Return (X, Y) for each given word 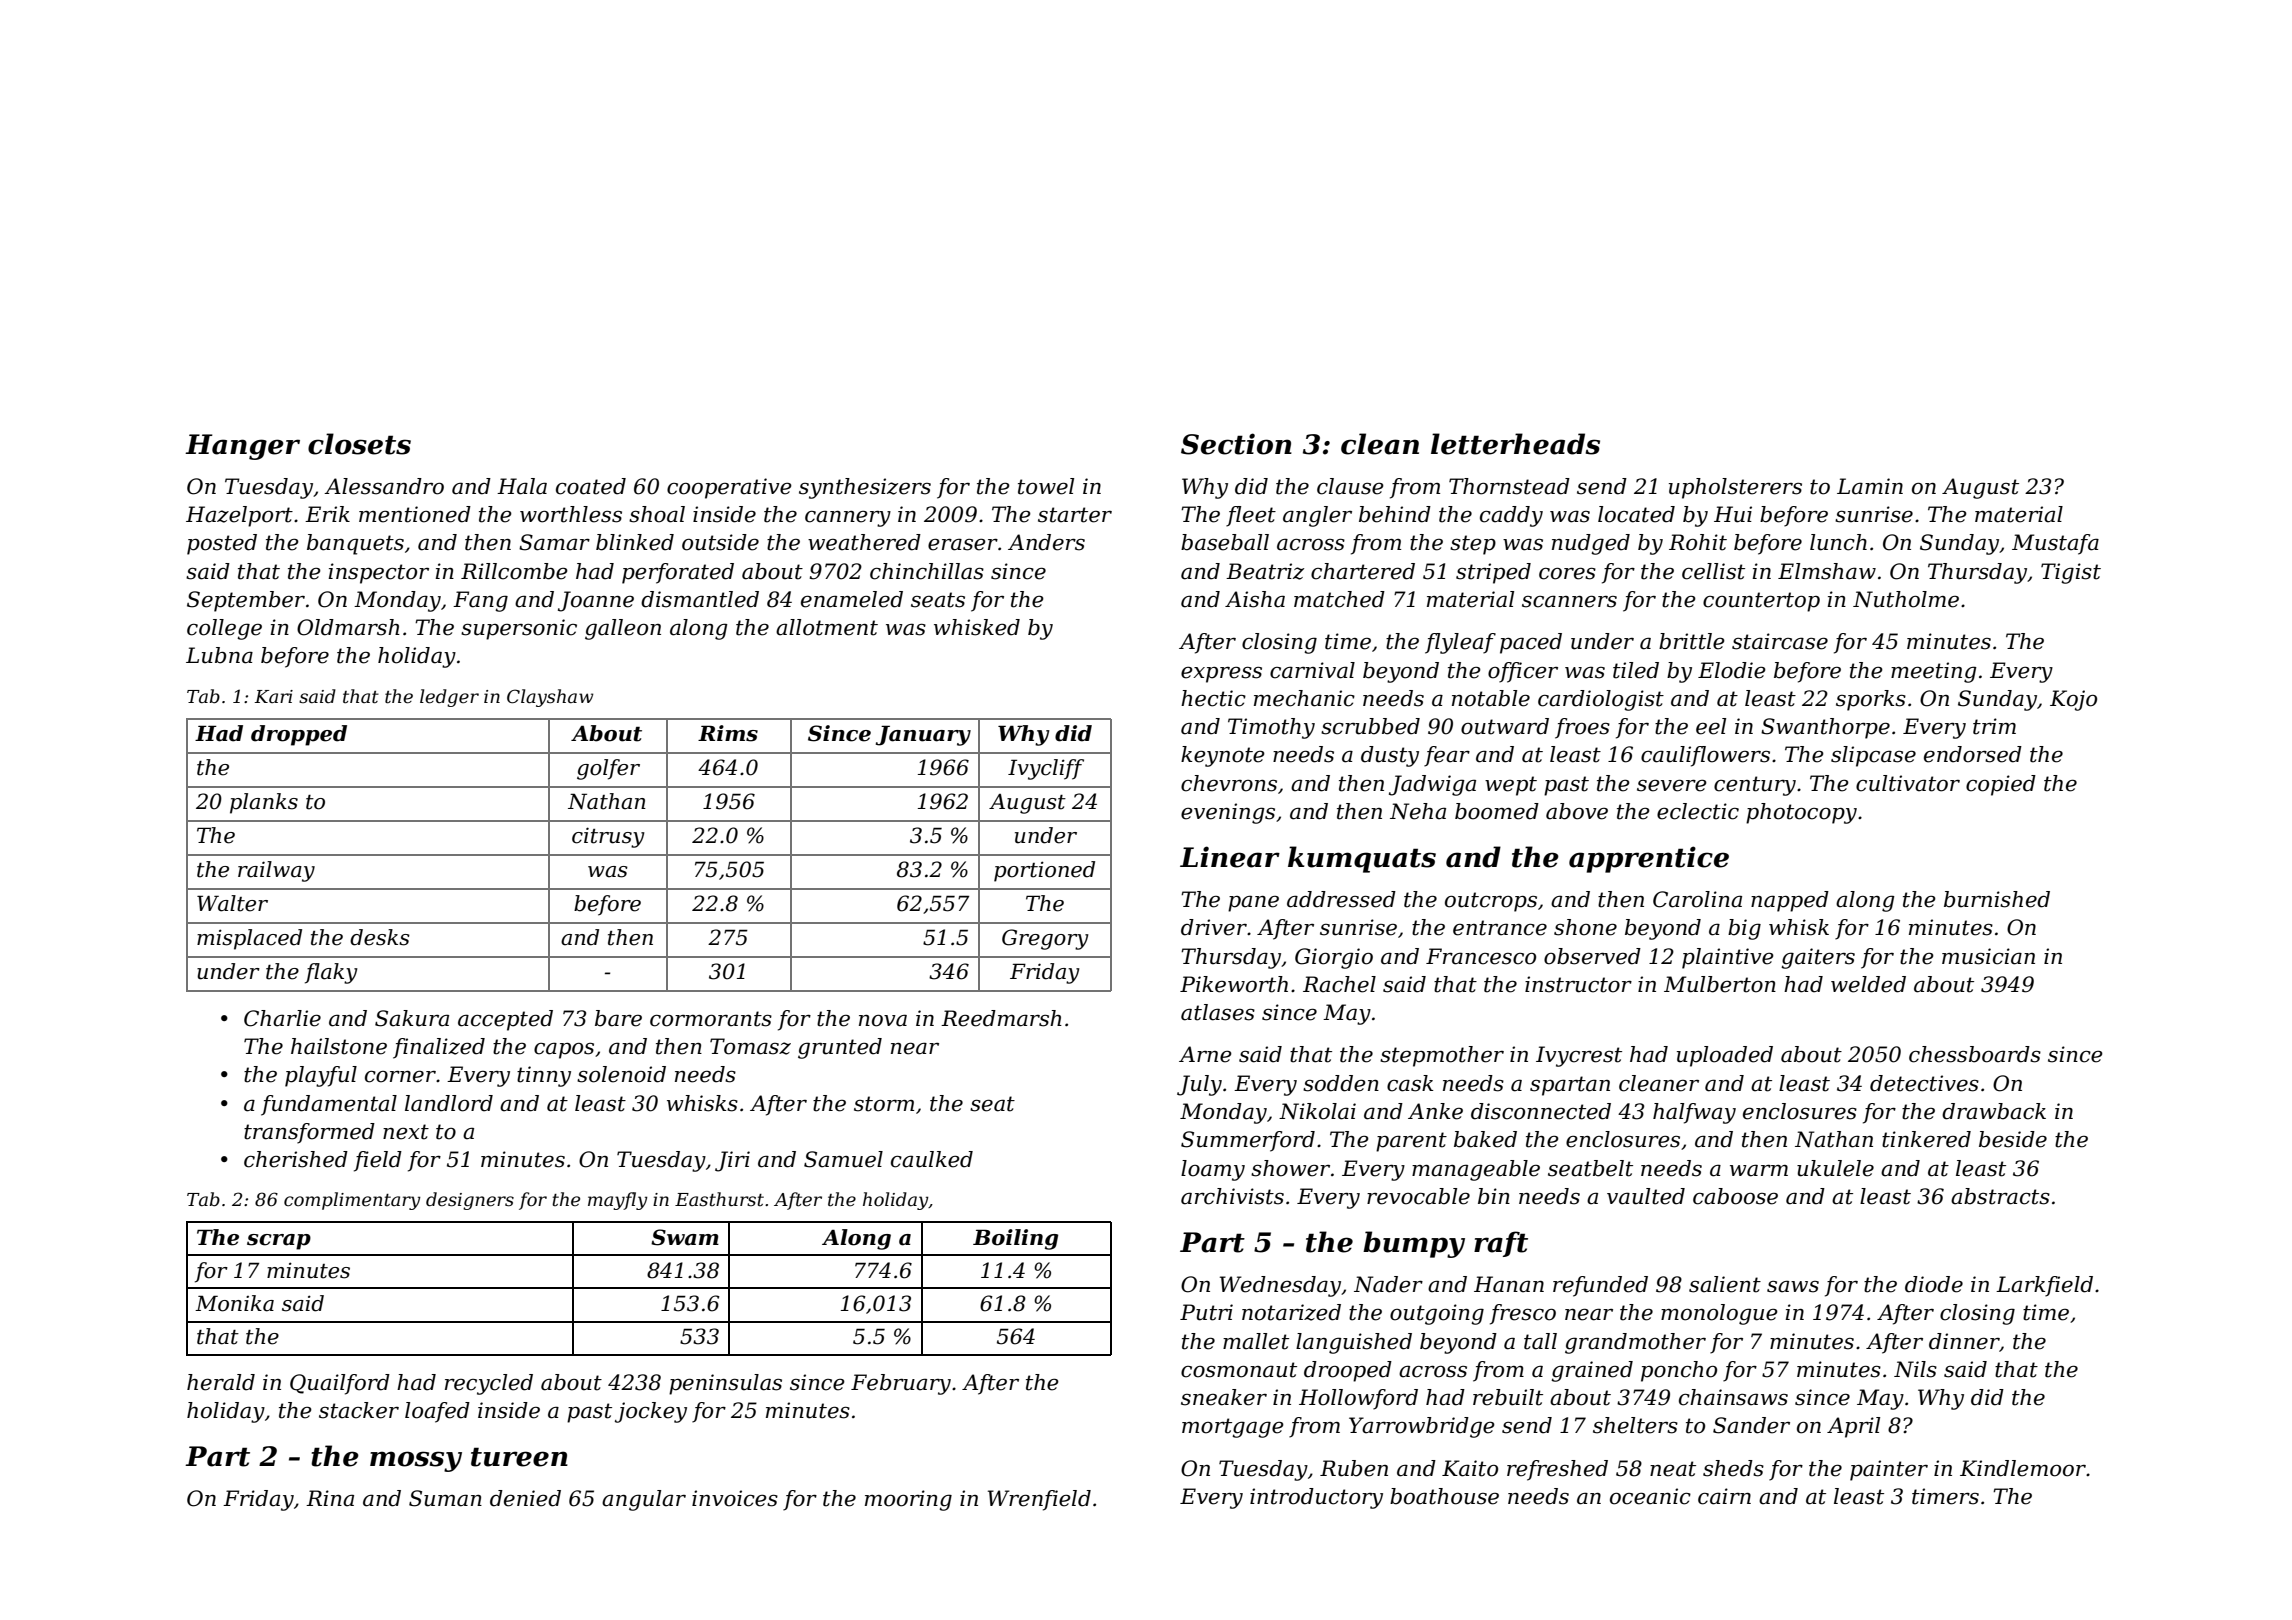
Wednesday (1280, 1286)
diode (1934, 1284)
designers (470, 1201)
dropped (299, 735)
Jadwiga (1432, 785)
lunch (1838, 542)
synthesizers (865, 488)
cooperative (729, 488)
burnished (1997, 899)
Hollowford (1358, 1399)
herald (221, 1382)
